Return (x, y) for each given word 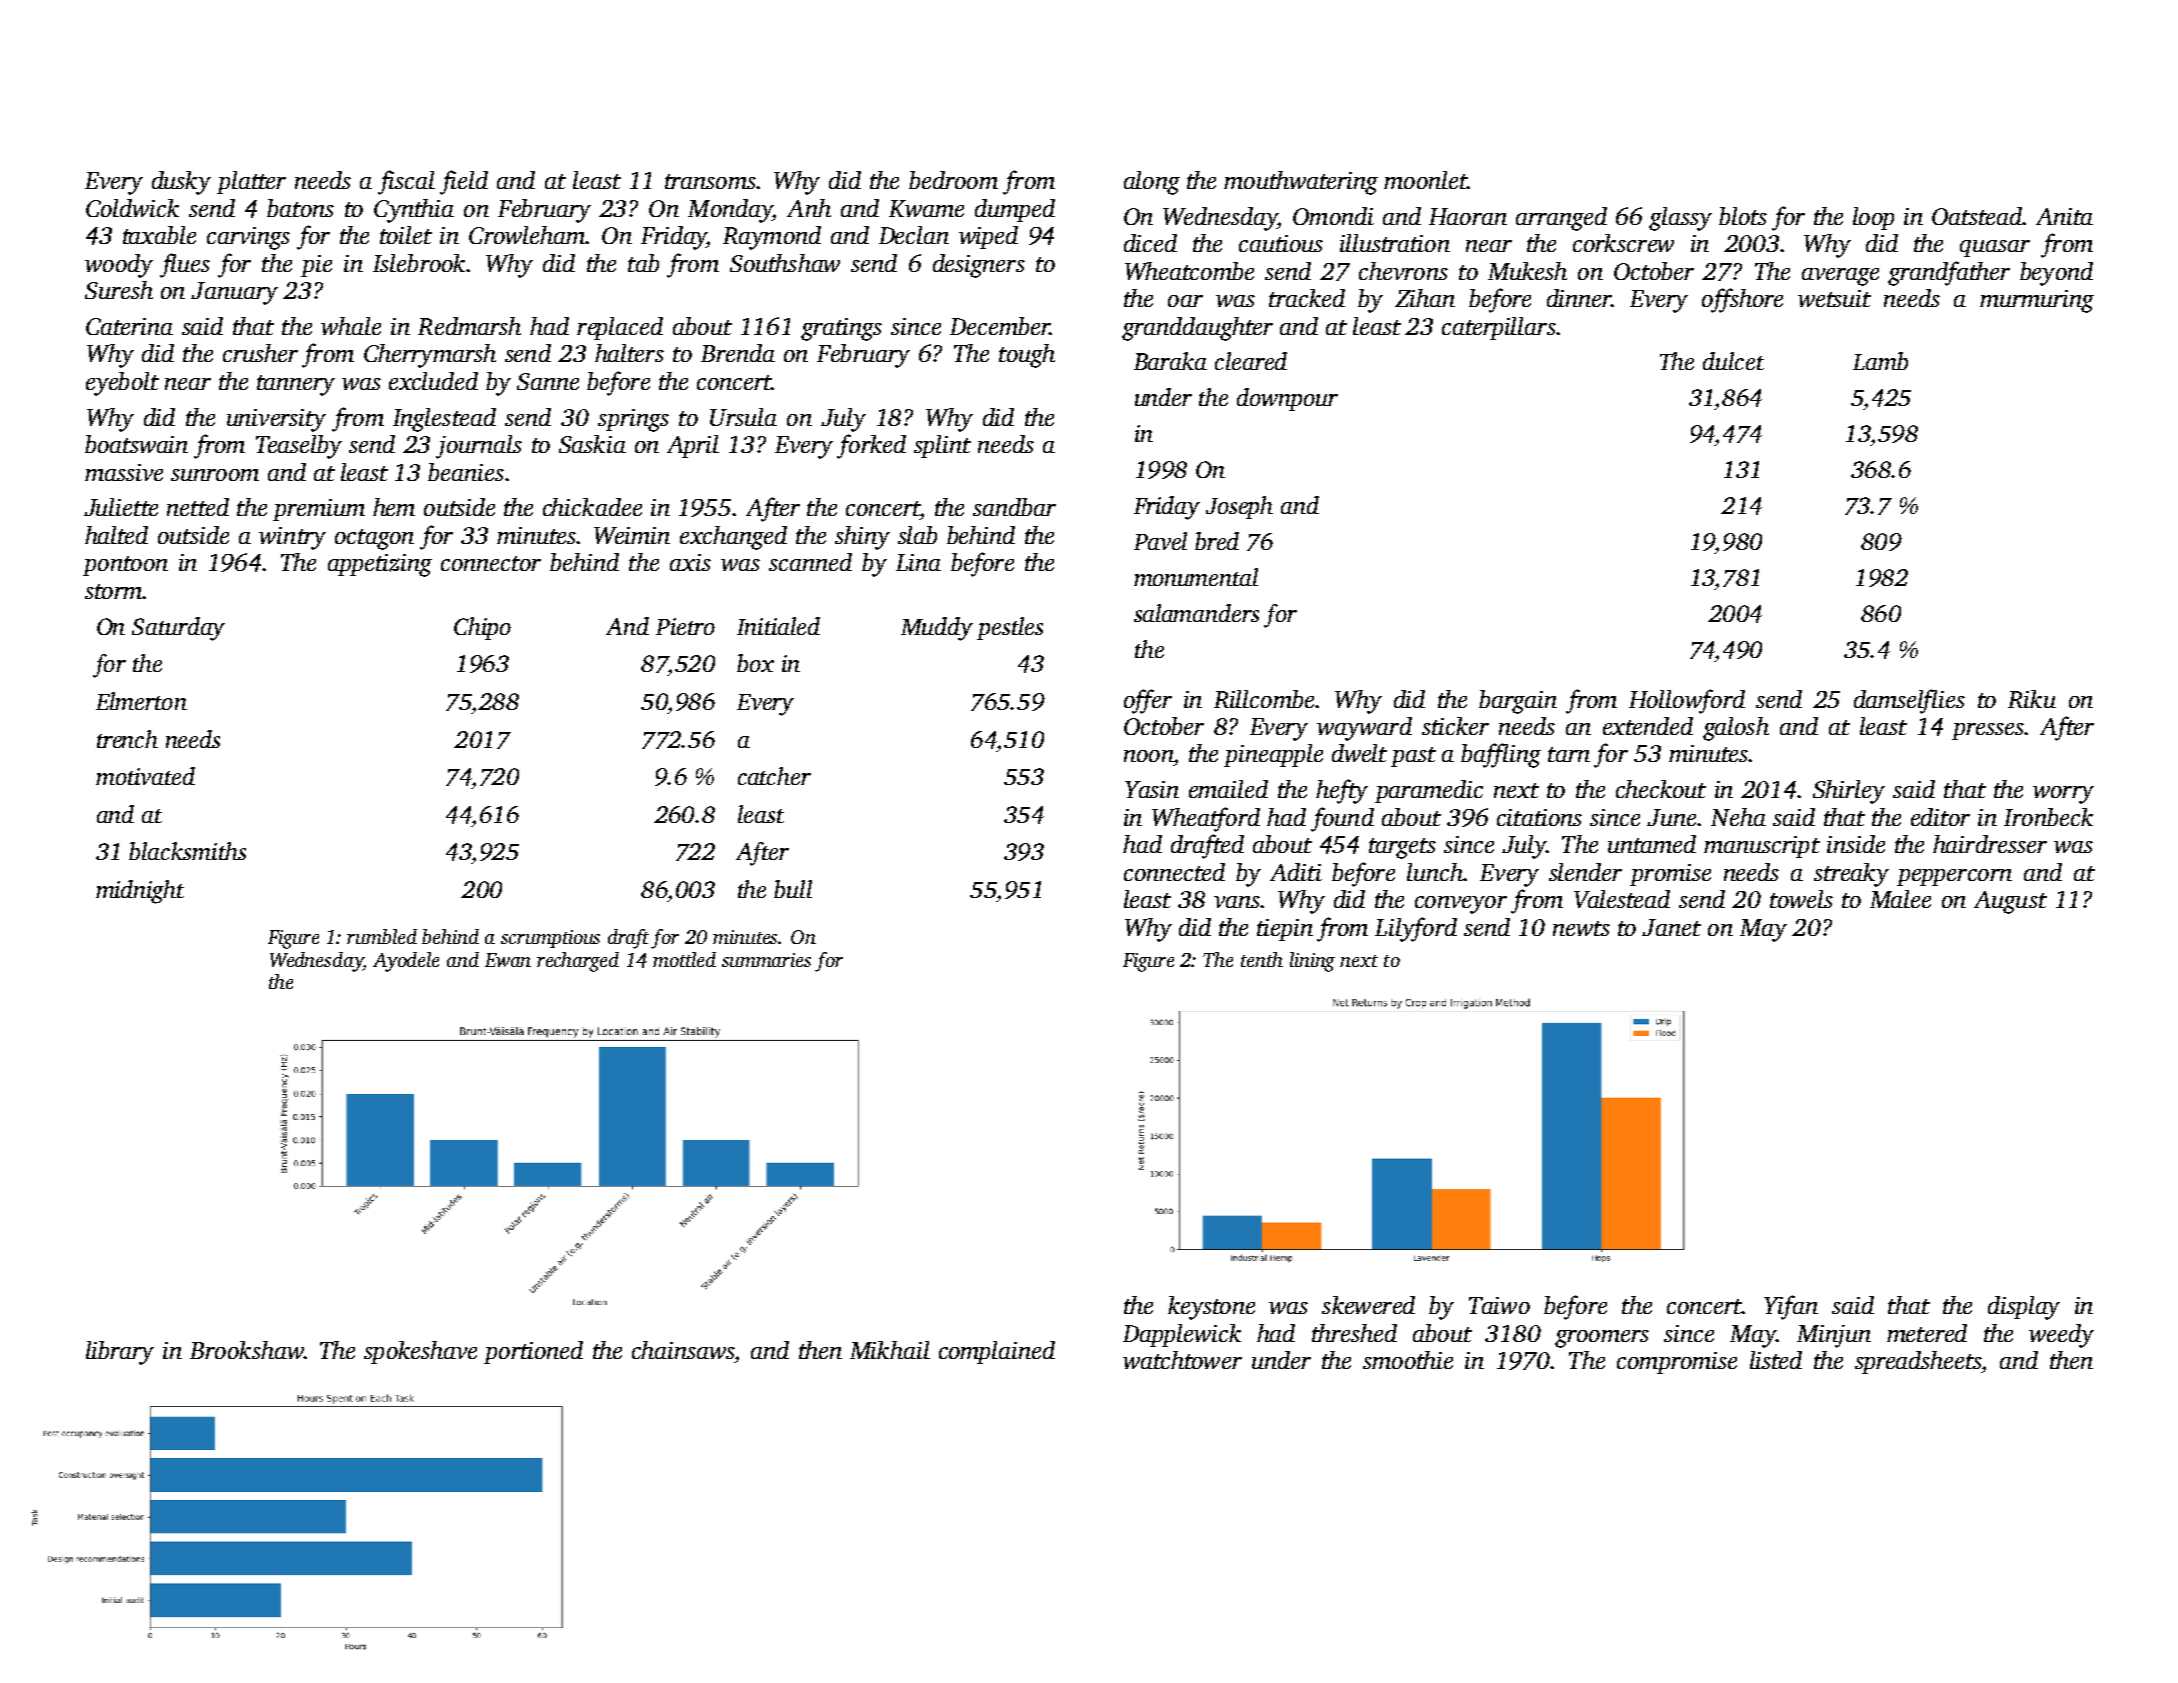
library (120, 1353)
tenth (1262, 959)
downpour (1287, 399)
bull (793, 889)
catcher (774, 776)
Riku (2032, 699)
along (1152, 183)
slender (1585, 872)
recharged (578, 962)
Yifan (1791, 1307)
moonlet (1425, 180)
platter (251, 182)
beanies (466, 472)
